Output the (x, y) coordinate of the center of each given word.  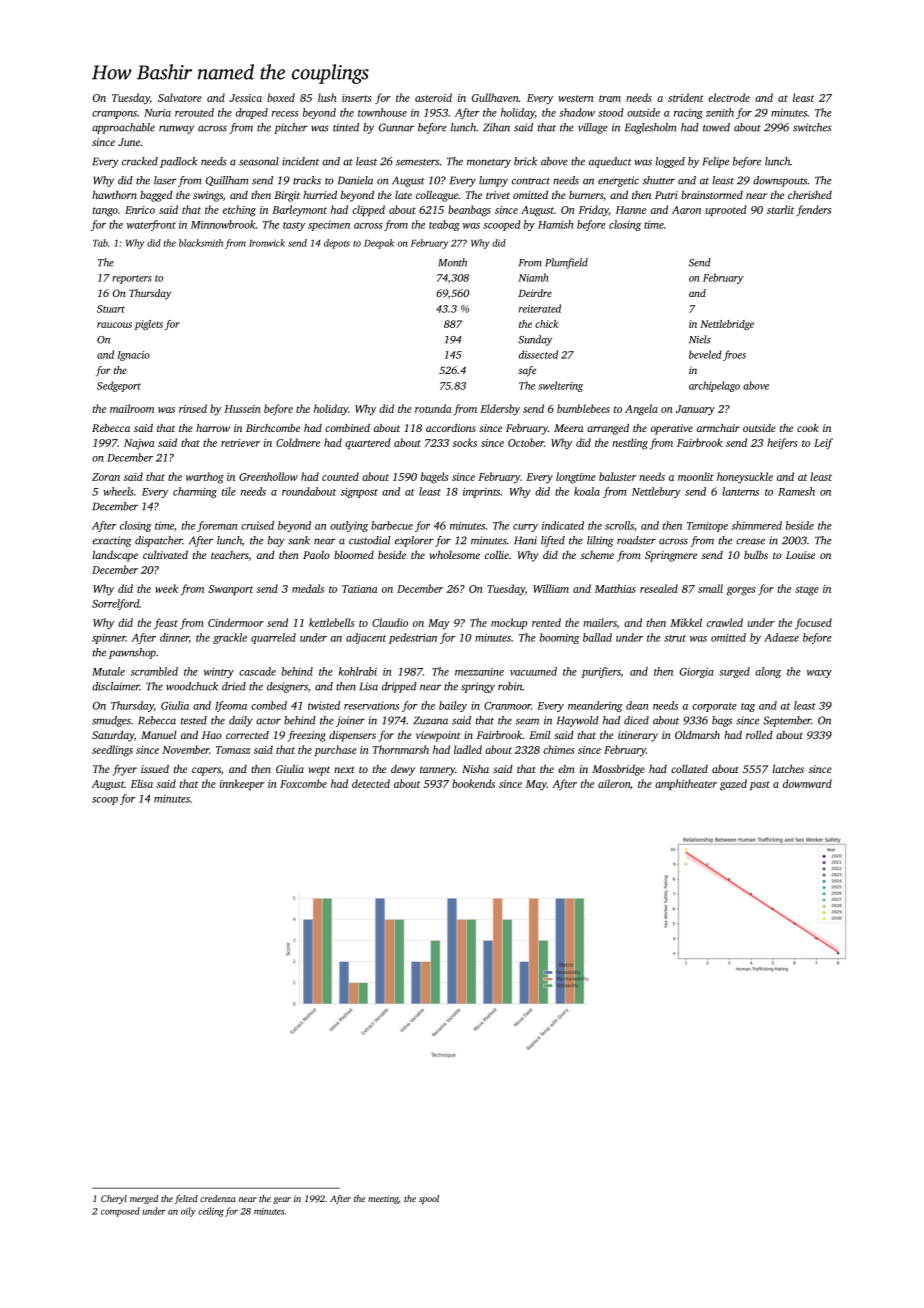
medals (308, 588)
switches (812, 127)
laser (165, 180)
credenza (218, 1198)
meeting (383, 1199)
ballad (597, 637)
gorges (740, 591)
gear (282, 1200)
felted (186, 1199)
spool (429, 1199)
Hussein (242, 409)
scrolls (619, 525)
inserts (356, 98)
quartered (368, 443)
